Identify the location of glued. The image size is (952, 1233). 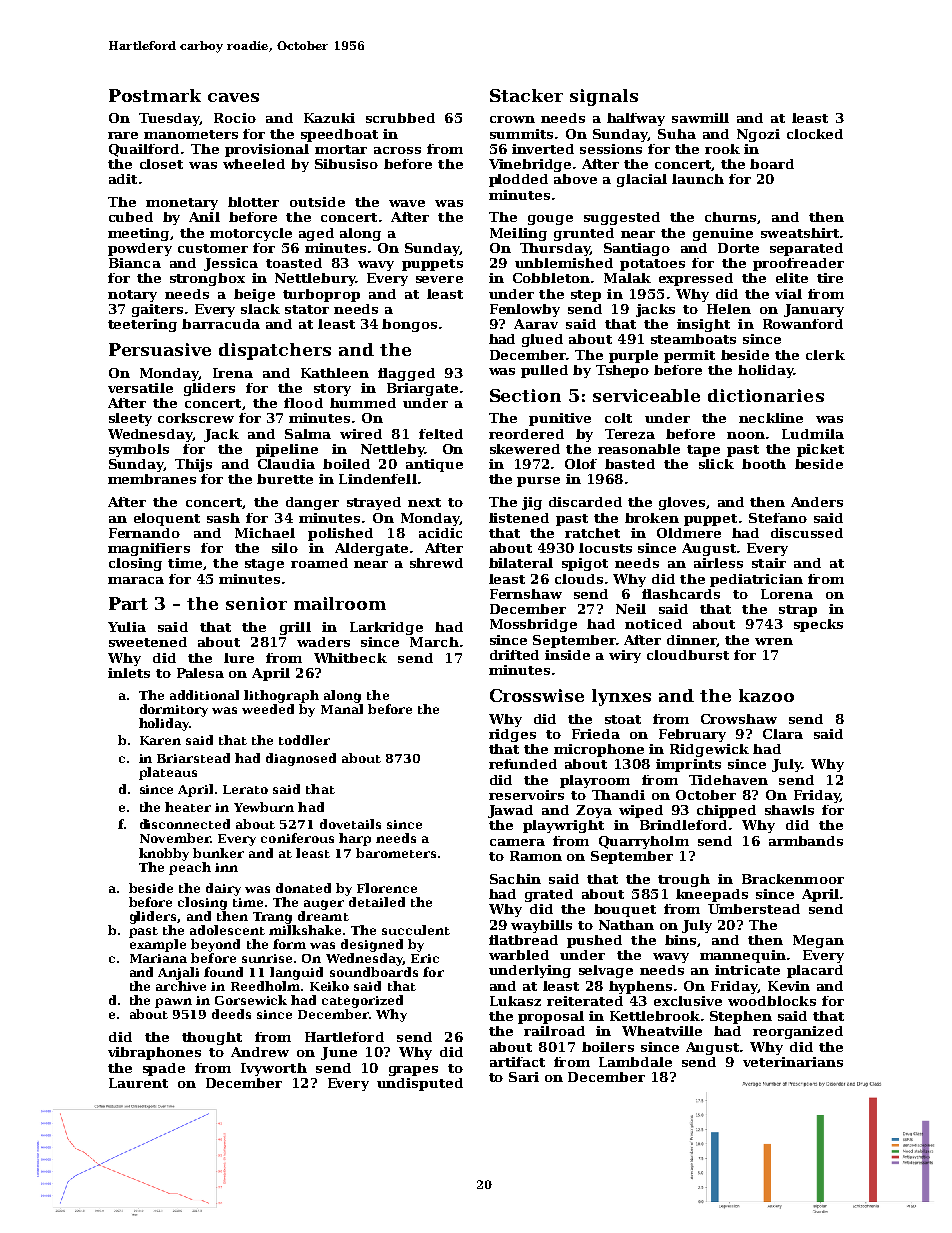
(542, 340).
